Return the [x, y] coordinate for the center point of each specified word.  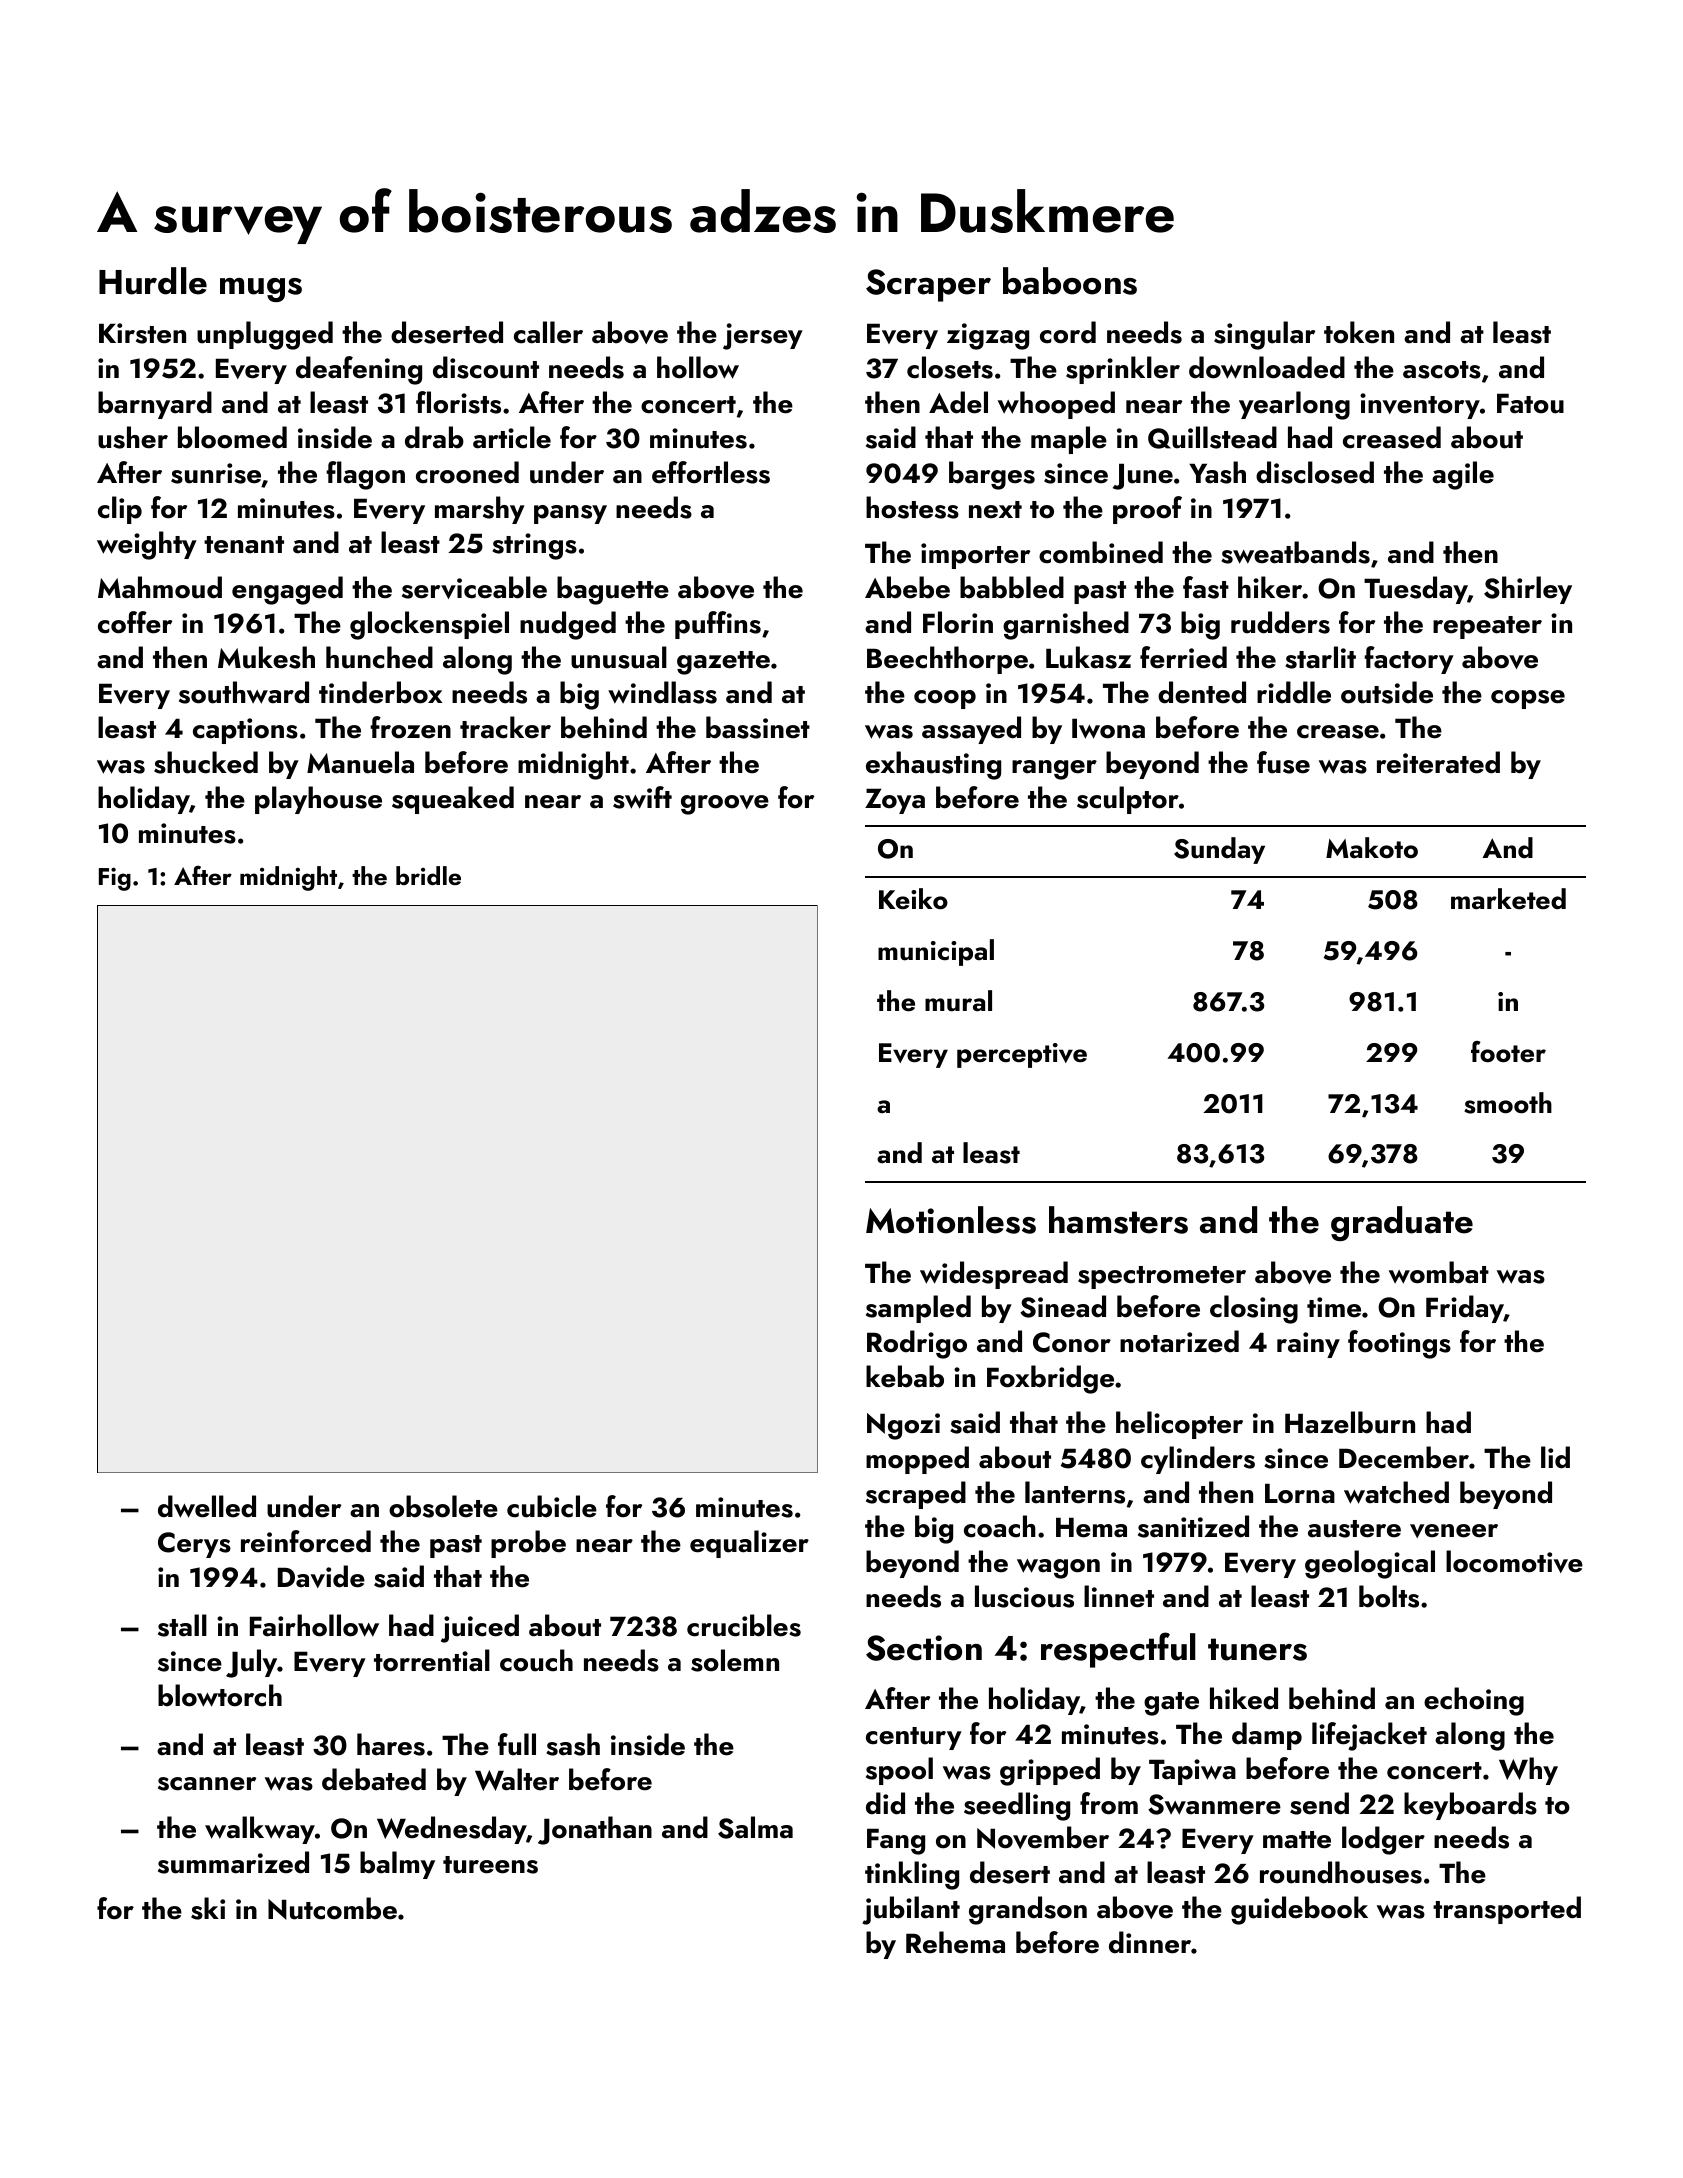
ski [208, 1908]
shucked [206, 762]
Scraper [928, 285]
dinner [1150, 1942]
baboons [1070, 281]
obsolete [443, 1506]
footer [1508, 1052]
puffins [718, 625]
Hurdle [153, 281]
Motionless [951, 1220]
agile [1463, 475]
